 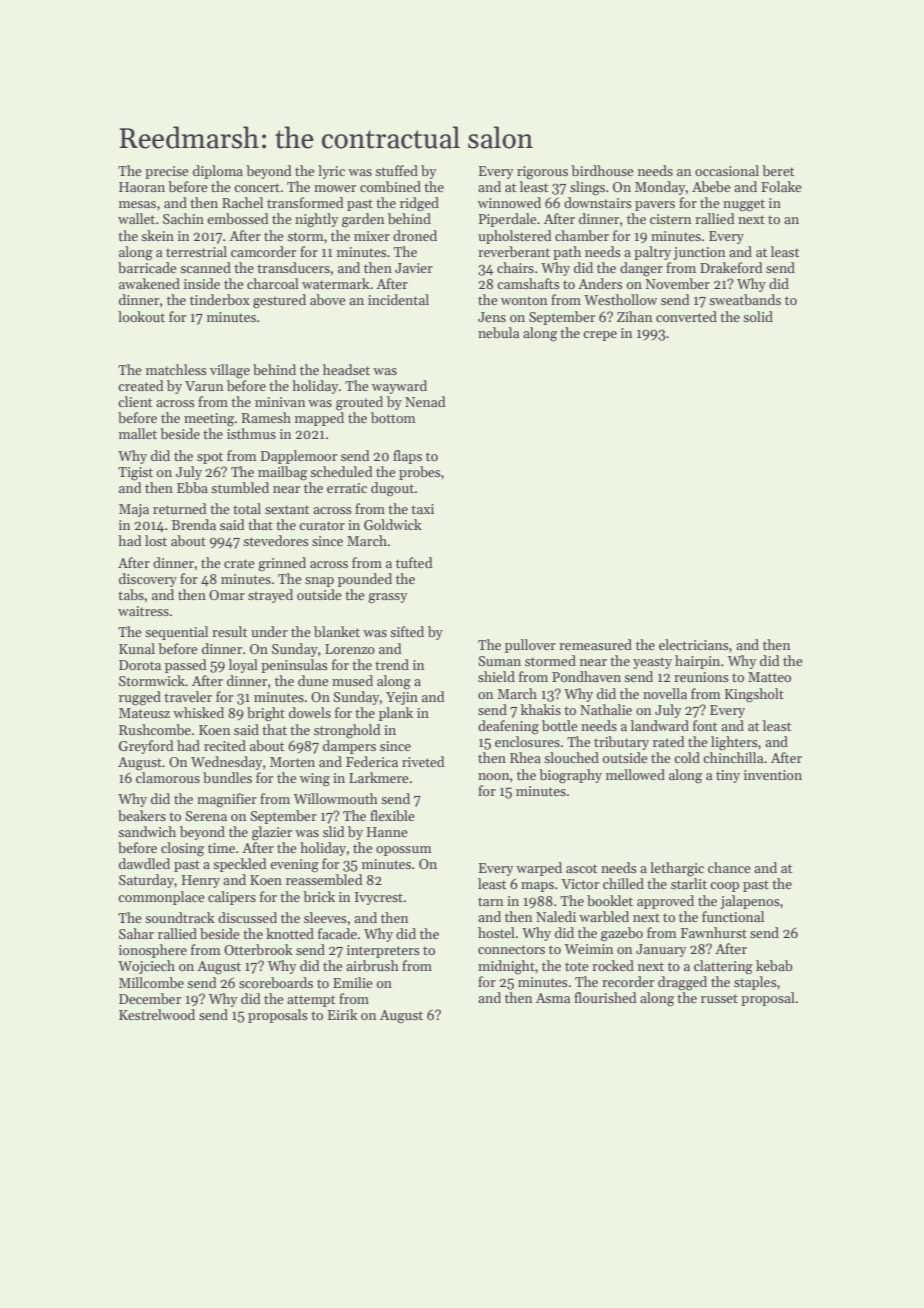 What do you see at coordinates (144, 713) in the image?
I see `Mateusz` at bounding box center [144, 713].
